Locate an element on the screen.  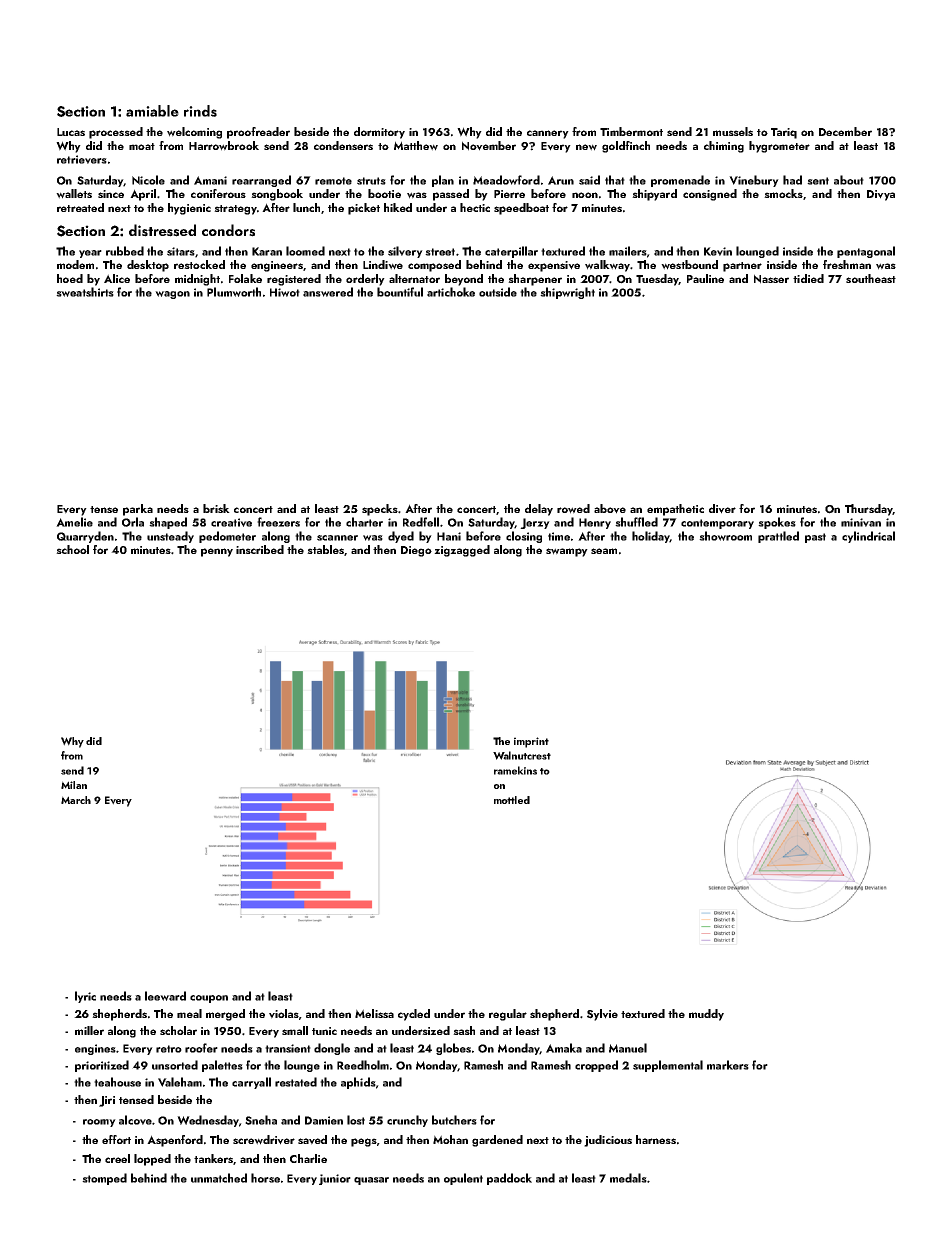
retreated is located at coordinates (80, 207).
